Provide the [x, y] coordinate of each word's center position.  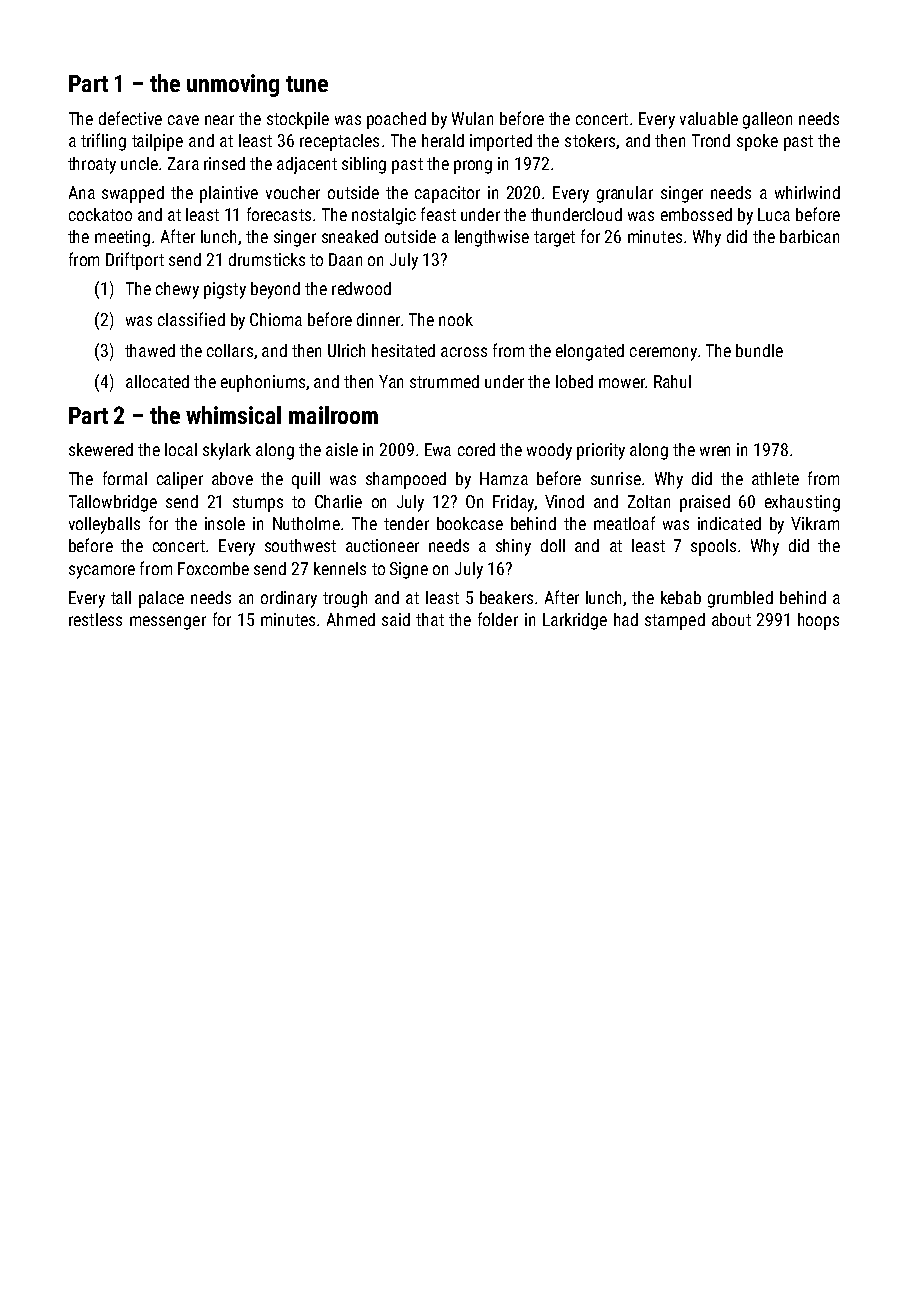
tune [307, 84]
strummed [444, 381]
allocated [157, 381]
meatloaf [624, 523]
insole [225, 523]
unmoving [233, 85]
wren [715, 451]
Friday [513, 503]
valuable [709, 118]
